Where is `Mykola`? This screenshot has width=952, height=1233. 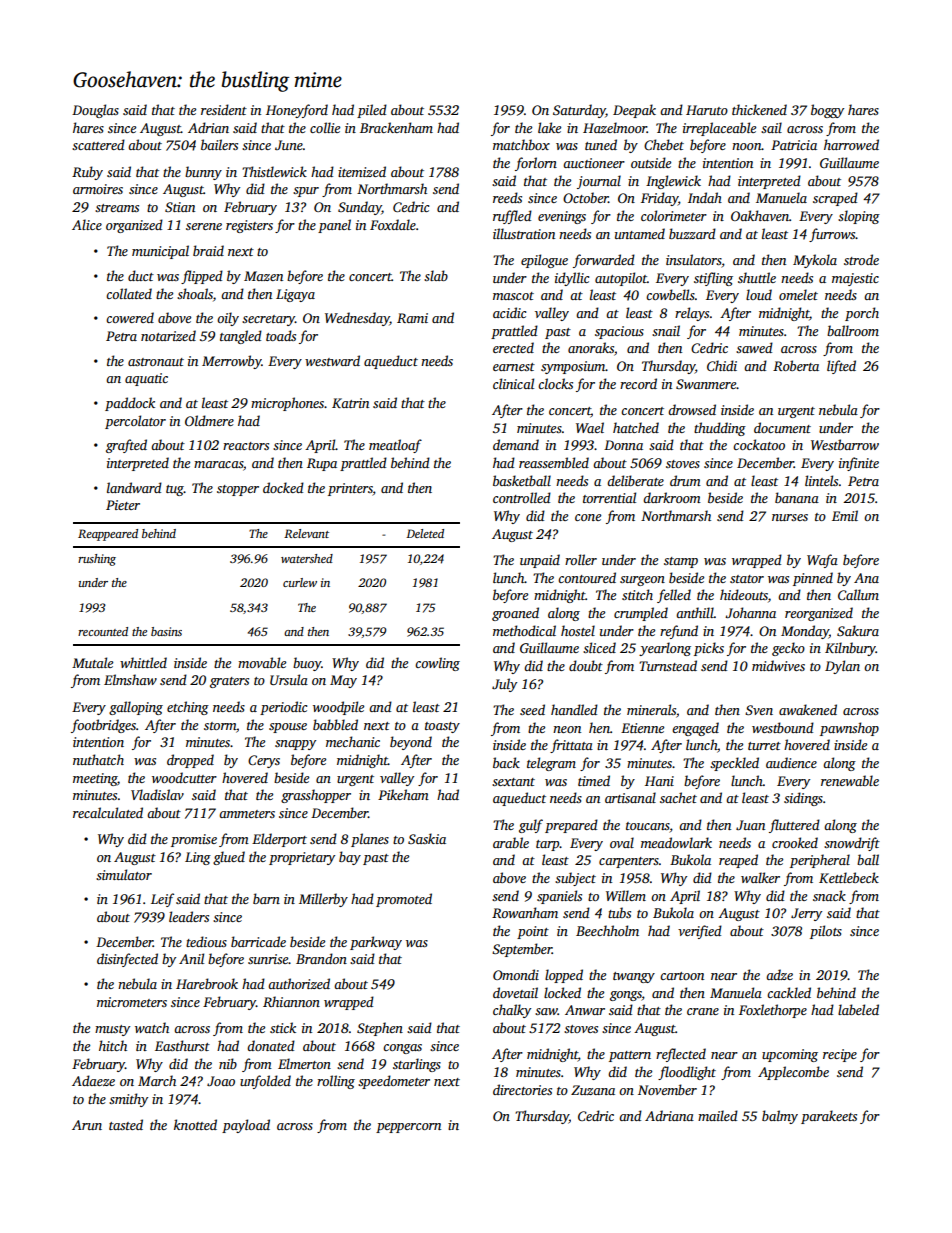
Mykola is located at coordinates (815, 261).
